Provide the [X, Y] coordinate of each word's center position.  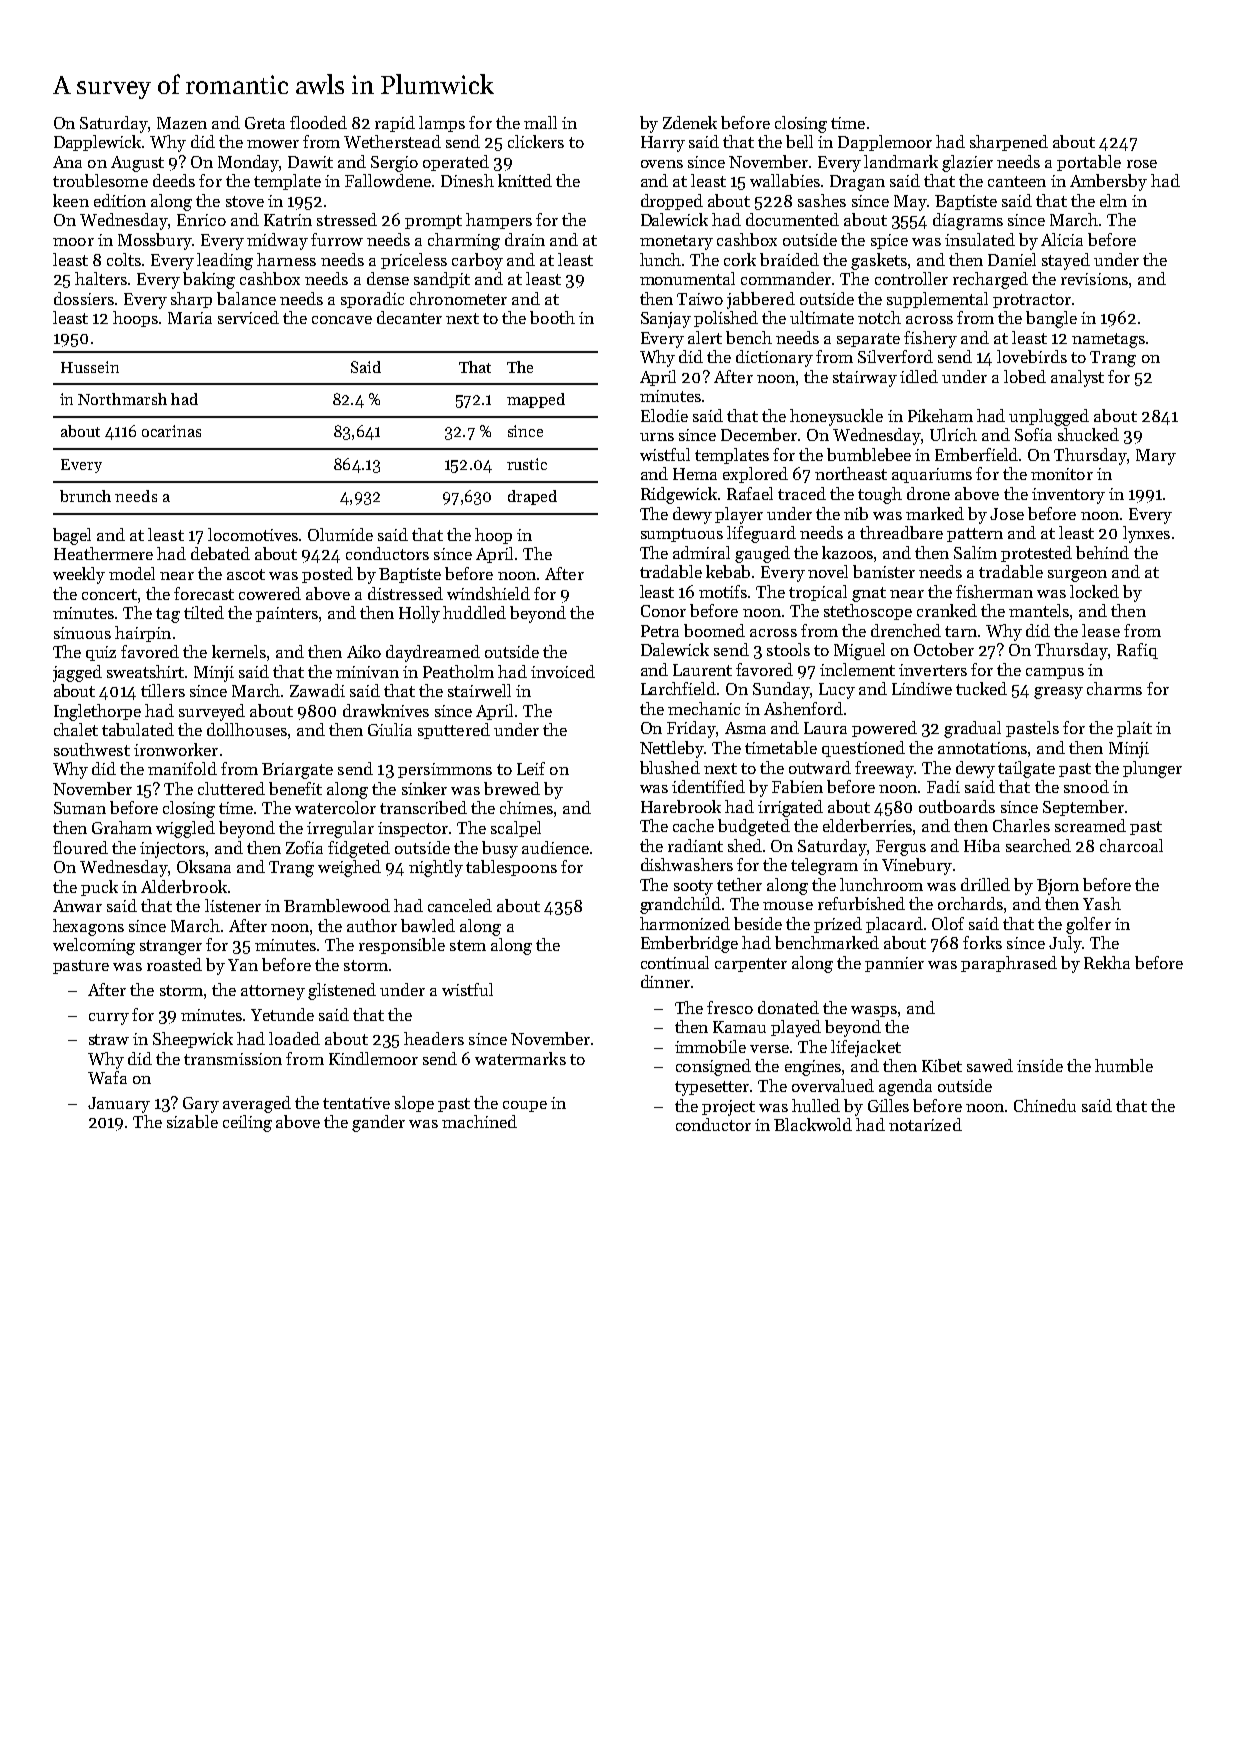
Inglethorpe [97, 712]
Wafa [107, 1077]
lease [1101, 630]
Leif [531, 768]
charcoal [1131, 845]
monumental [687, 278]
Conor [663, 611]
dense [388, 278]
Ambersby [1108, 182]
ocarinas [171, 431]
